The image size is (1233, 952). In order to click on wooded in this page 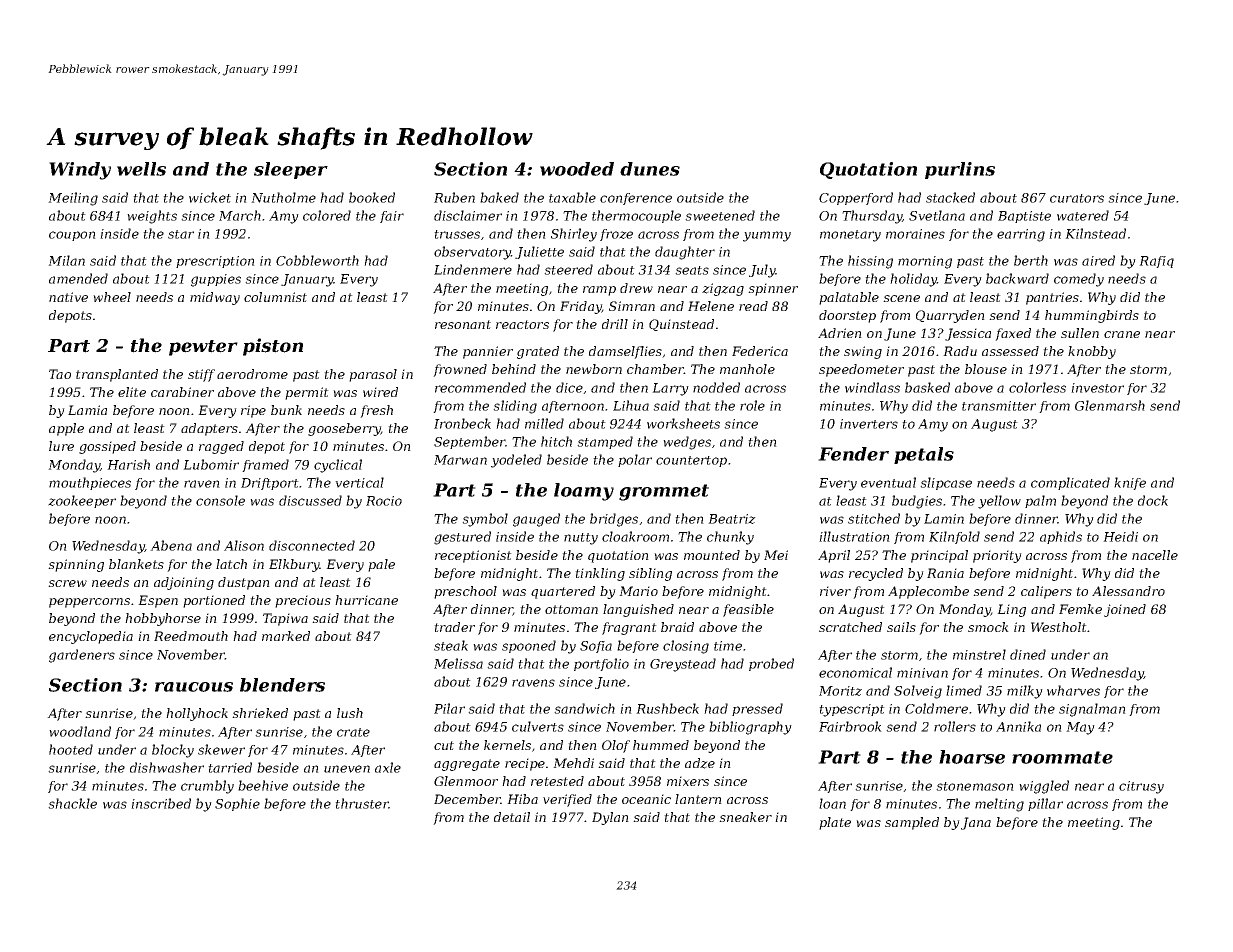, I will do `click(577, 169)`.
